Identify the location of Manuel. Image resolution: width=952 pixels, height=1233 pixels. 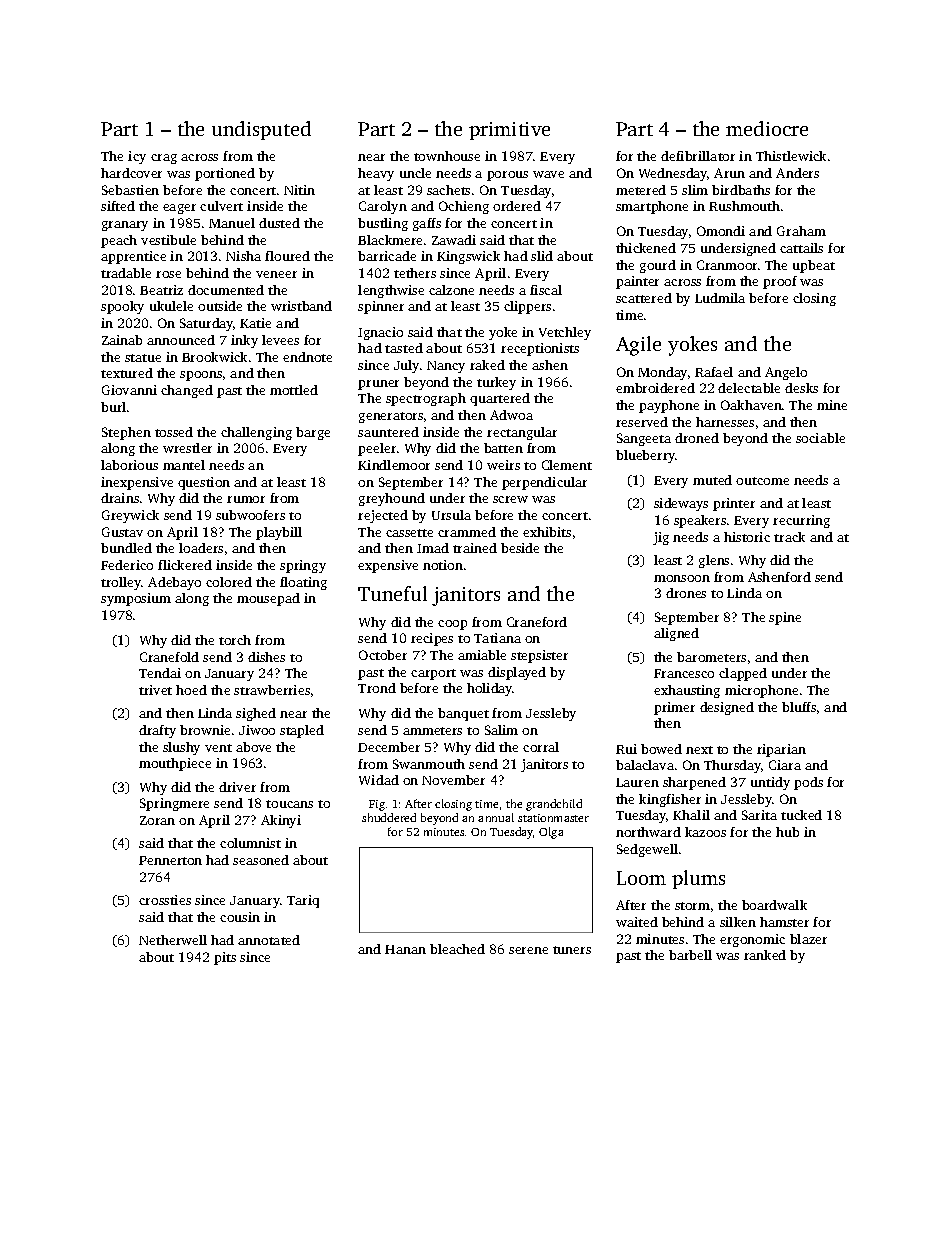
(232, 223).
